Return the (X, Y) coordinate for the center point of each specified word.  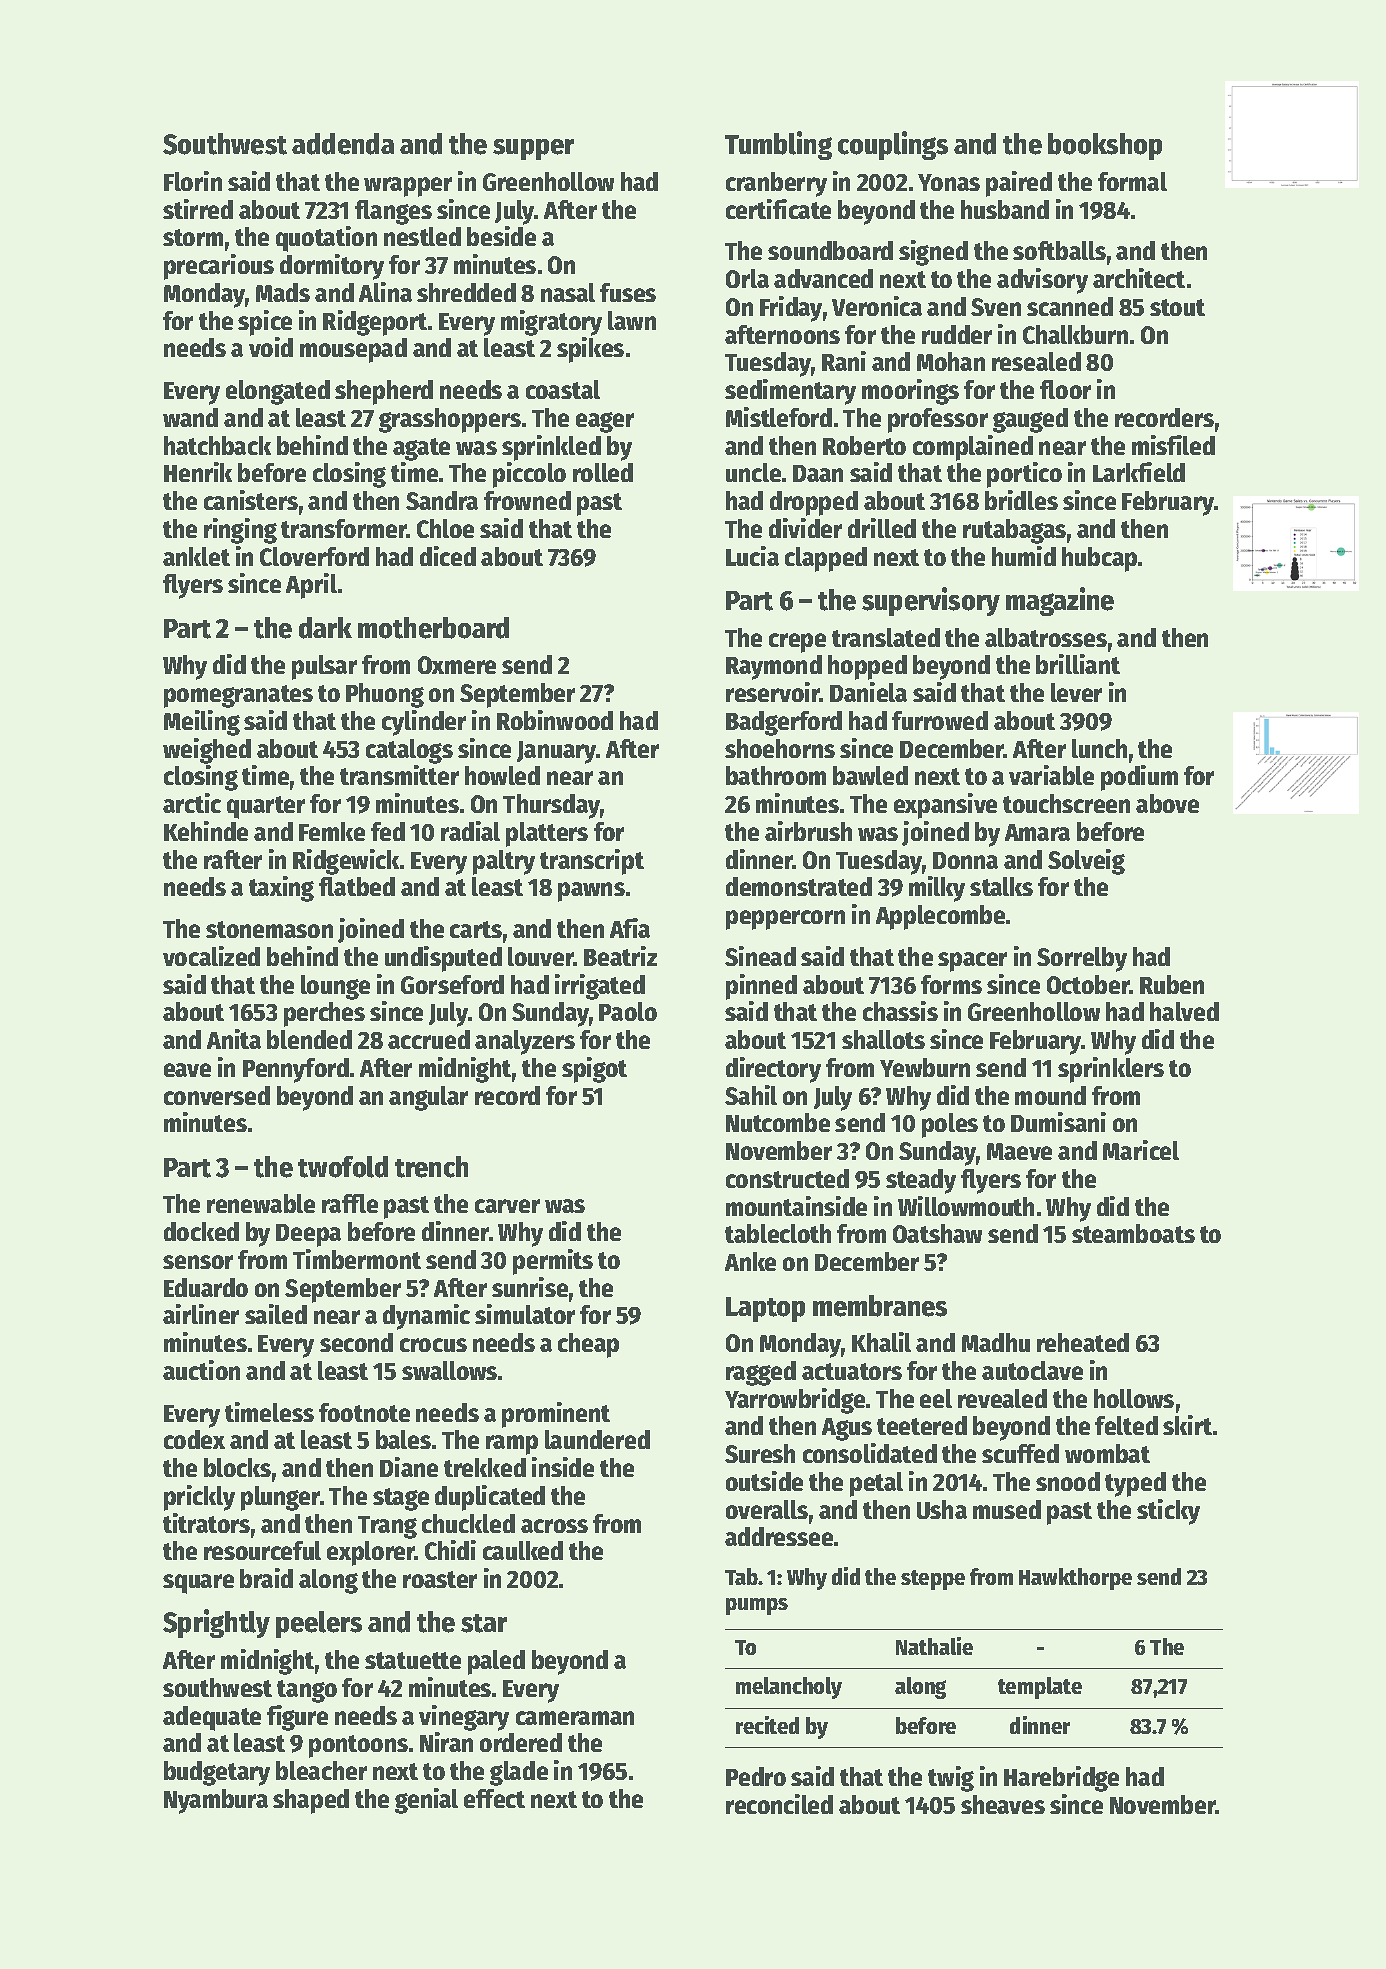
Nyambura (216, 1801)
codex (194, 1439)
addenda (343, 144)
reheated (1083, 1342)
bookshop (1105, 146)
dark (325, 628)
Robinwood (555, 720)
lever (1076, 692)
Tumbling (778, 145)
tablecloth (778, 1233)
